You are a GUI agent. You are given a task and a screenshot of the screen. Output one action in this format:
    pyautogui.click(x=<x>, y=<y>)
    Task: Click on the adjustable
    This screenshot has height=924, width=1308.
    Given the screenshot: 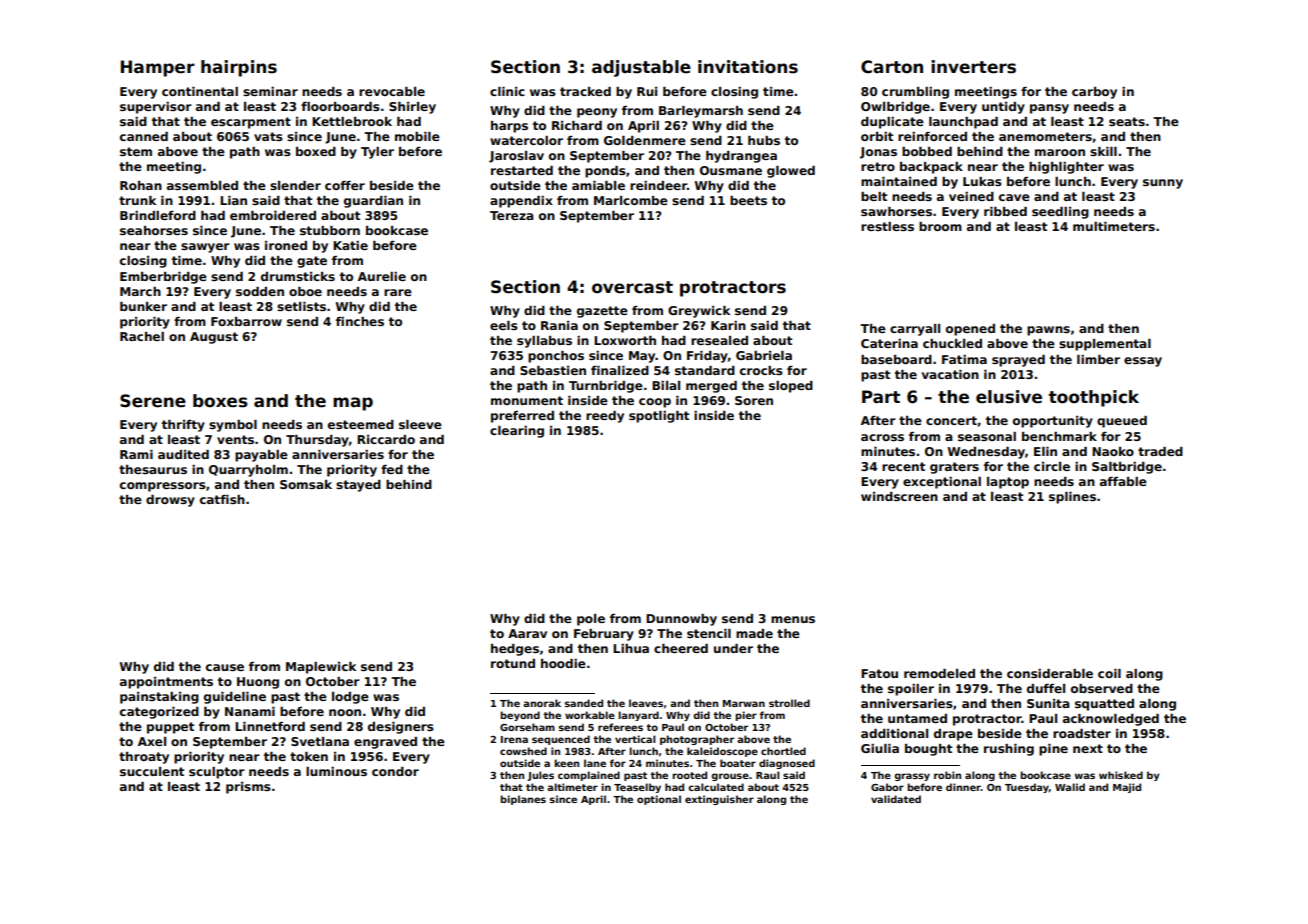 What is the action you would take?
    pyautogui.click(x=641, y=68)
